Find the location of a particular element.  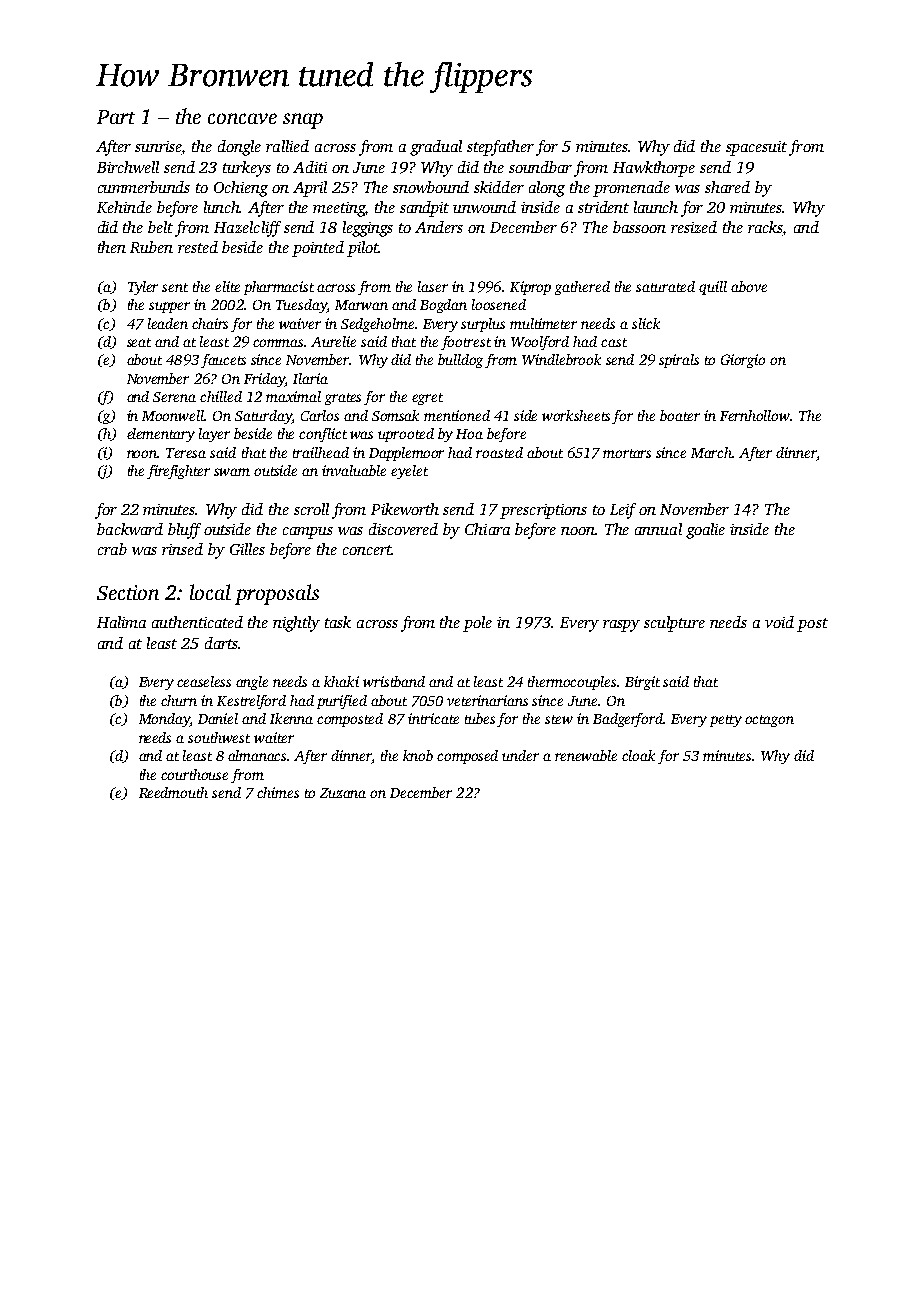

Daniel is located at coordinates (218, 718).
